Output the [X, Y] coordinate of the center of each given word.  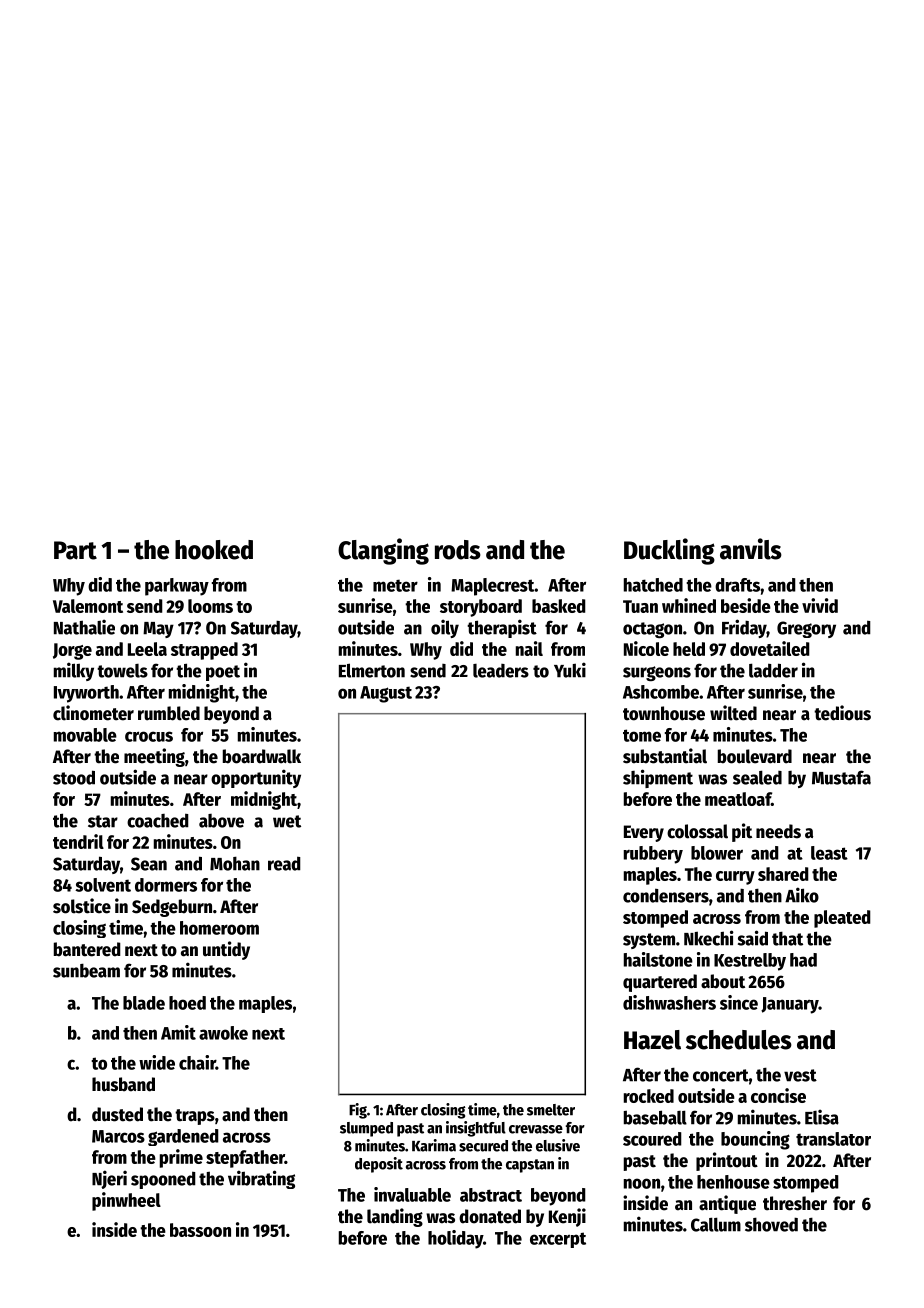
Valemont [88, 606]
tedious [842, 713]
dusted [117, 1114]
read [284, 863]
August [386, 694]
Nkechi [709, 938]
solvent [103, 885]
